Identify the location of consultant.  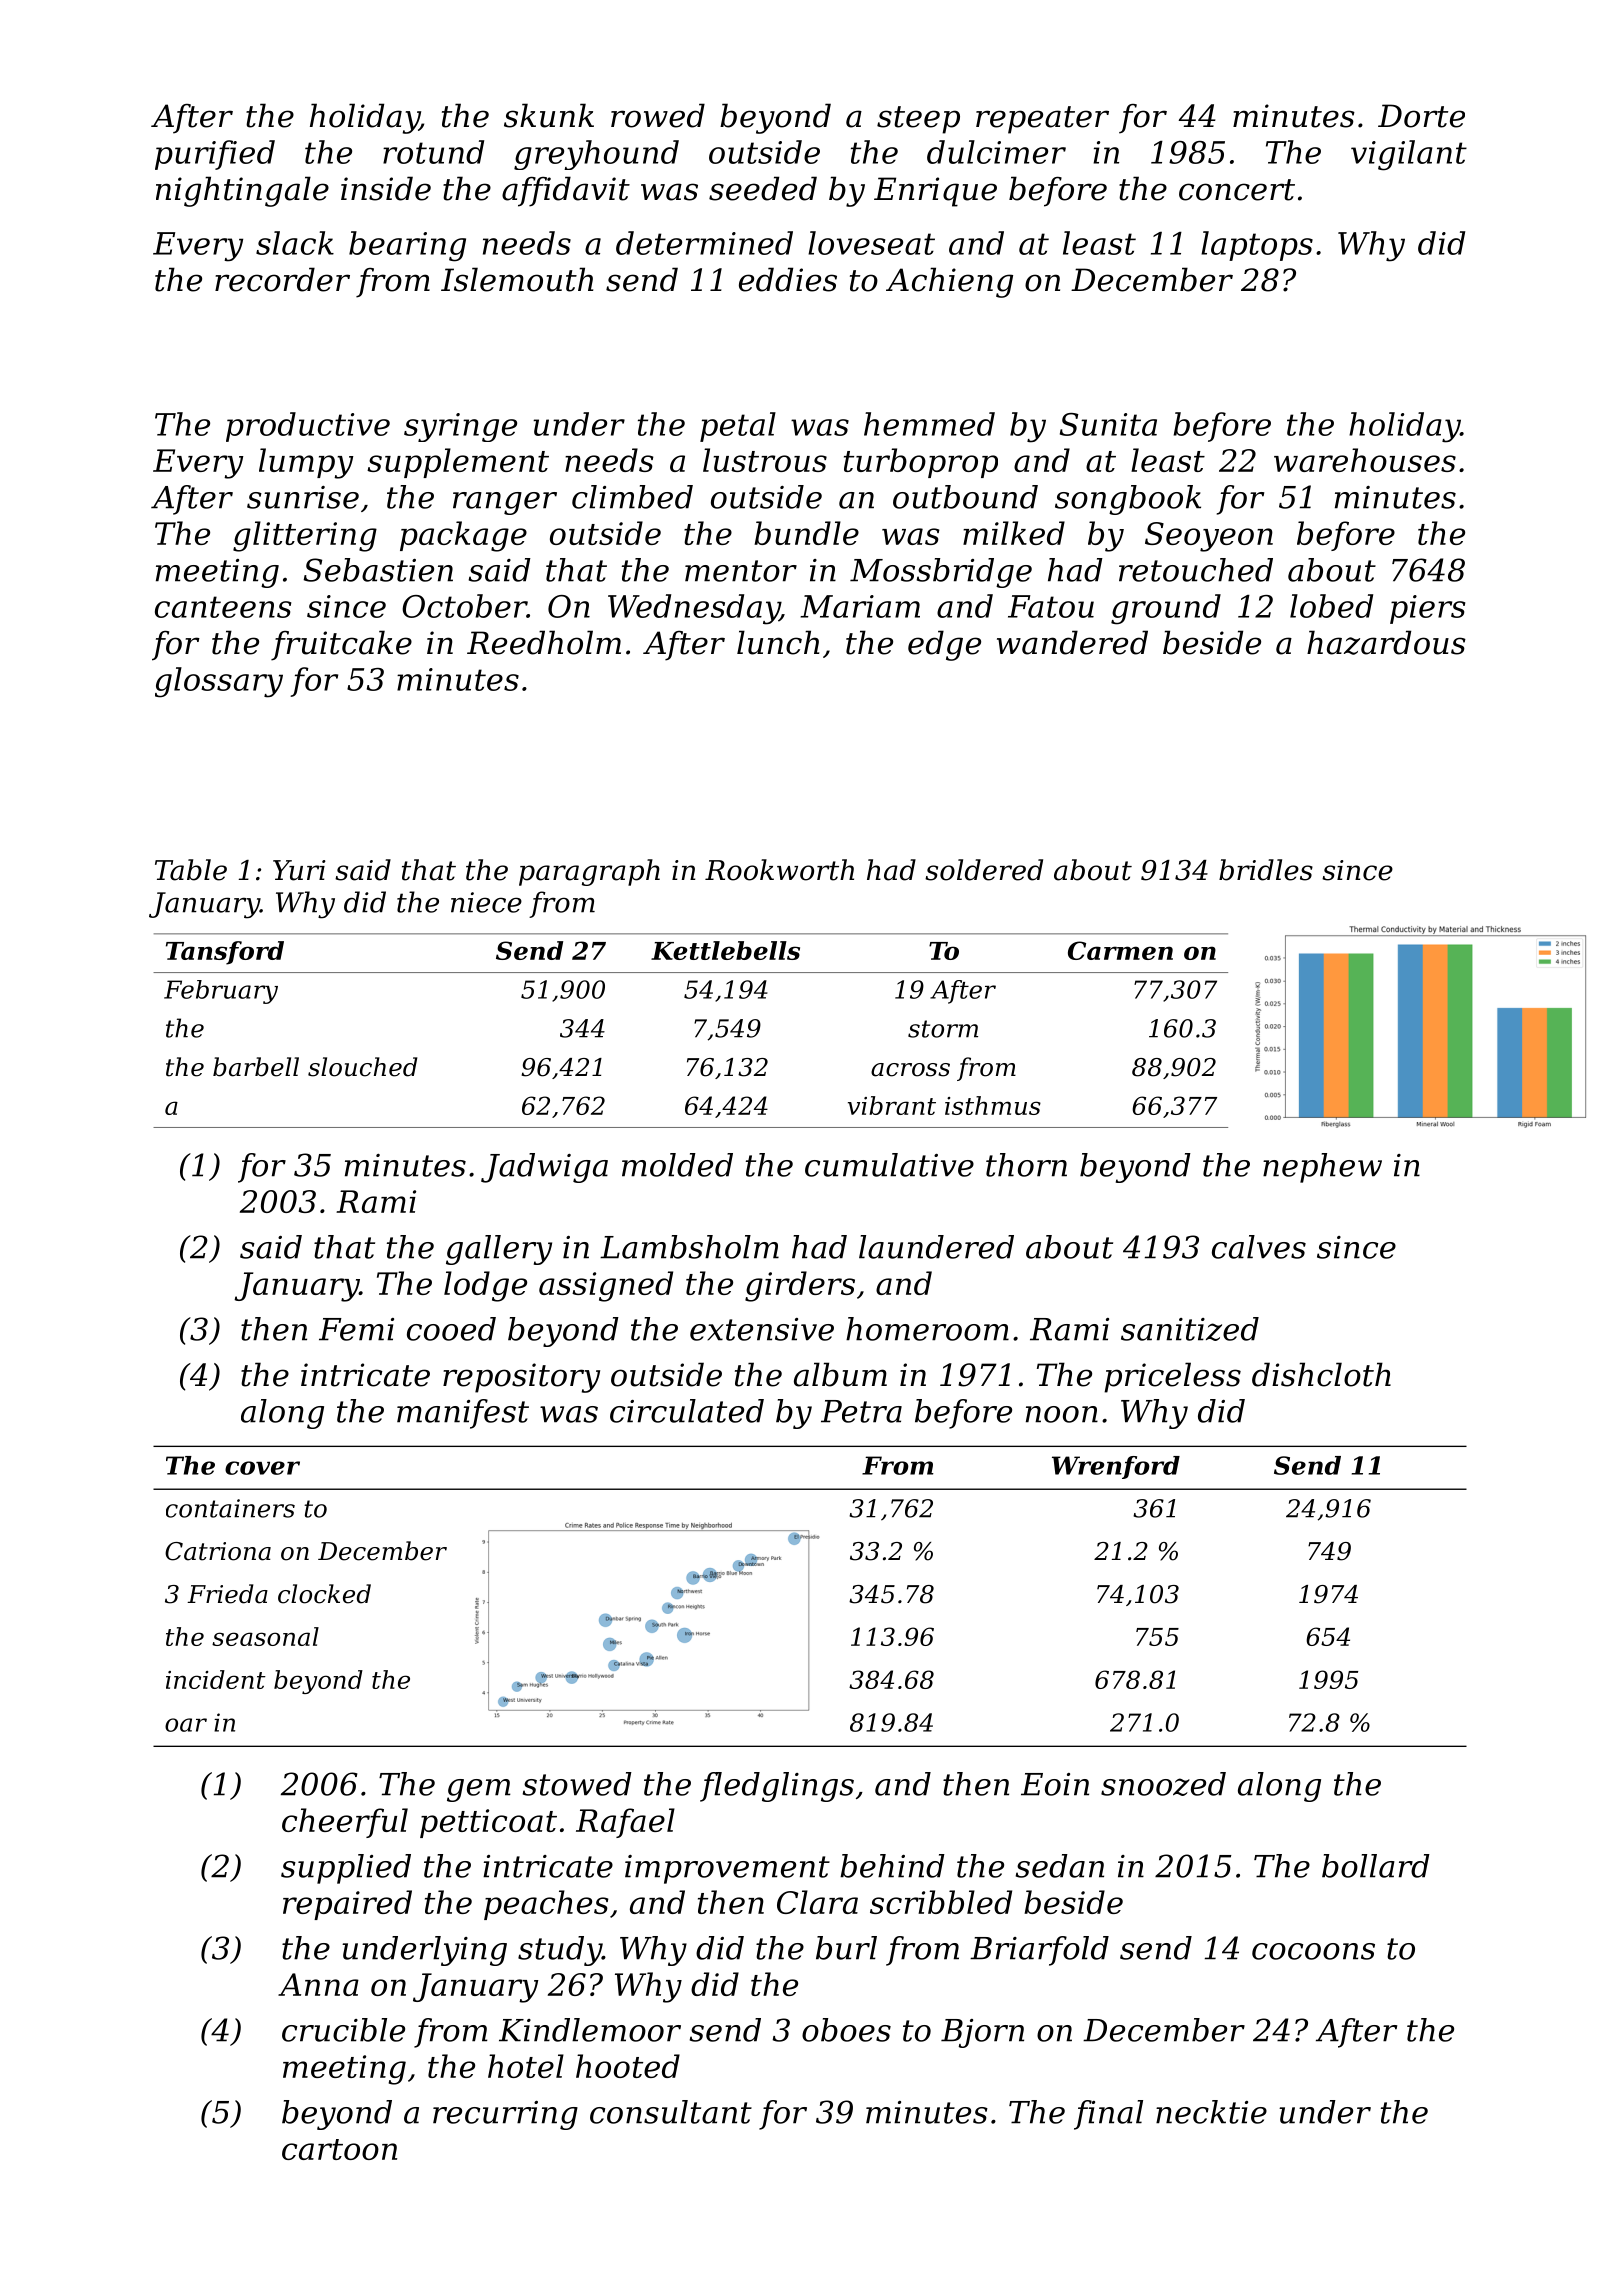
(671, 2112).
